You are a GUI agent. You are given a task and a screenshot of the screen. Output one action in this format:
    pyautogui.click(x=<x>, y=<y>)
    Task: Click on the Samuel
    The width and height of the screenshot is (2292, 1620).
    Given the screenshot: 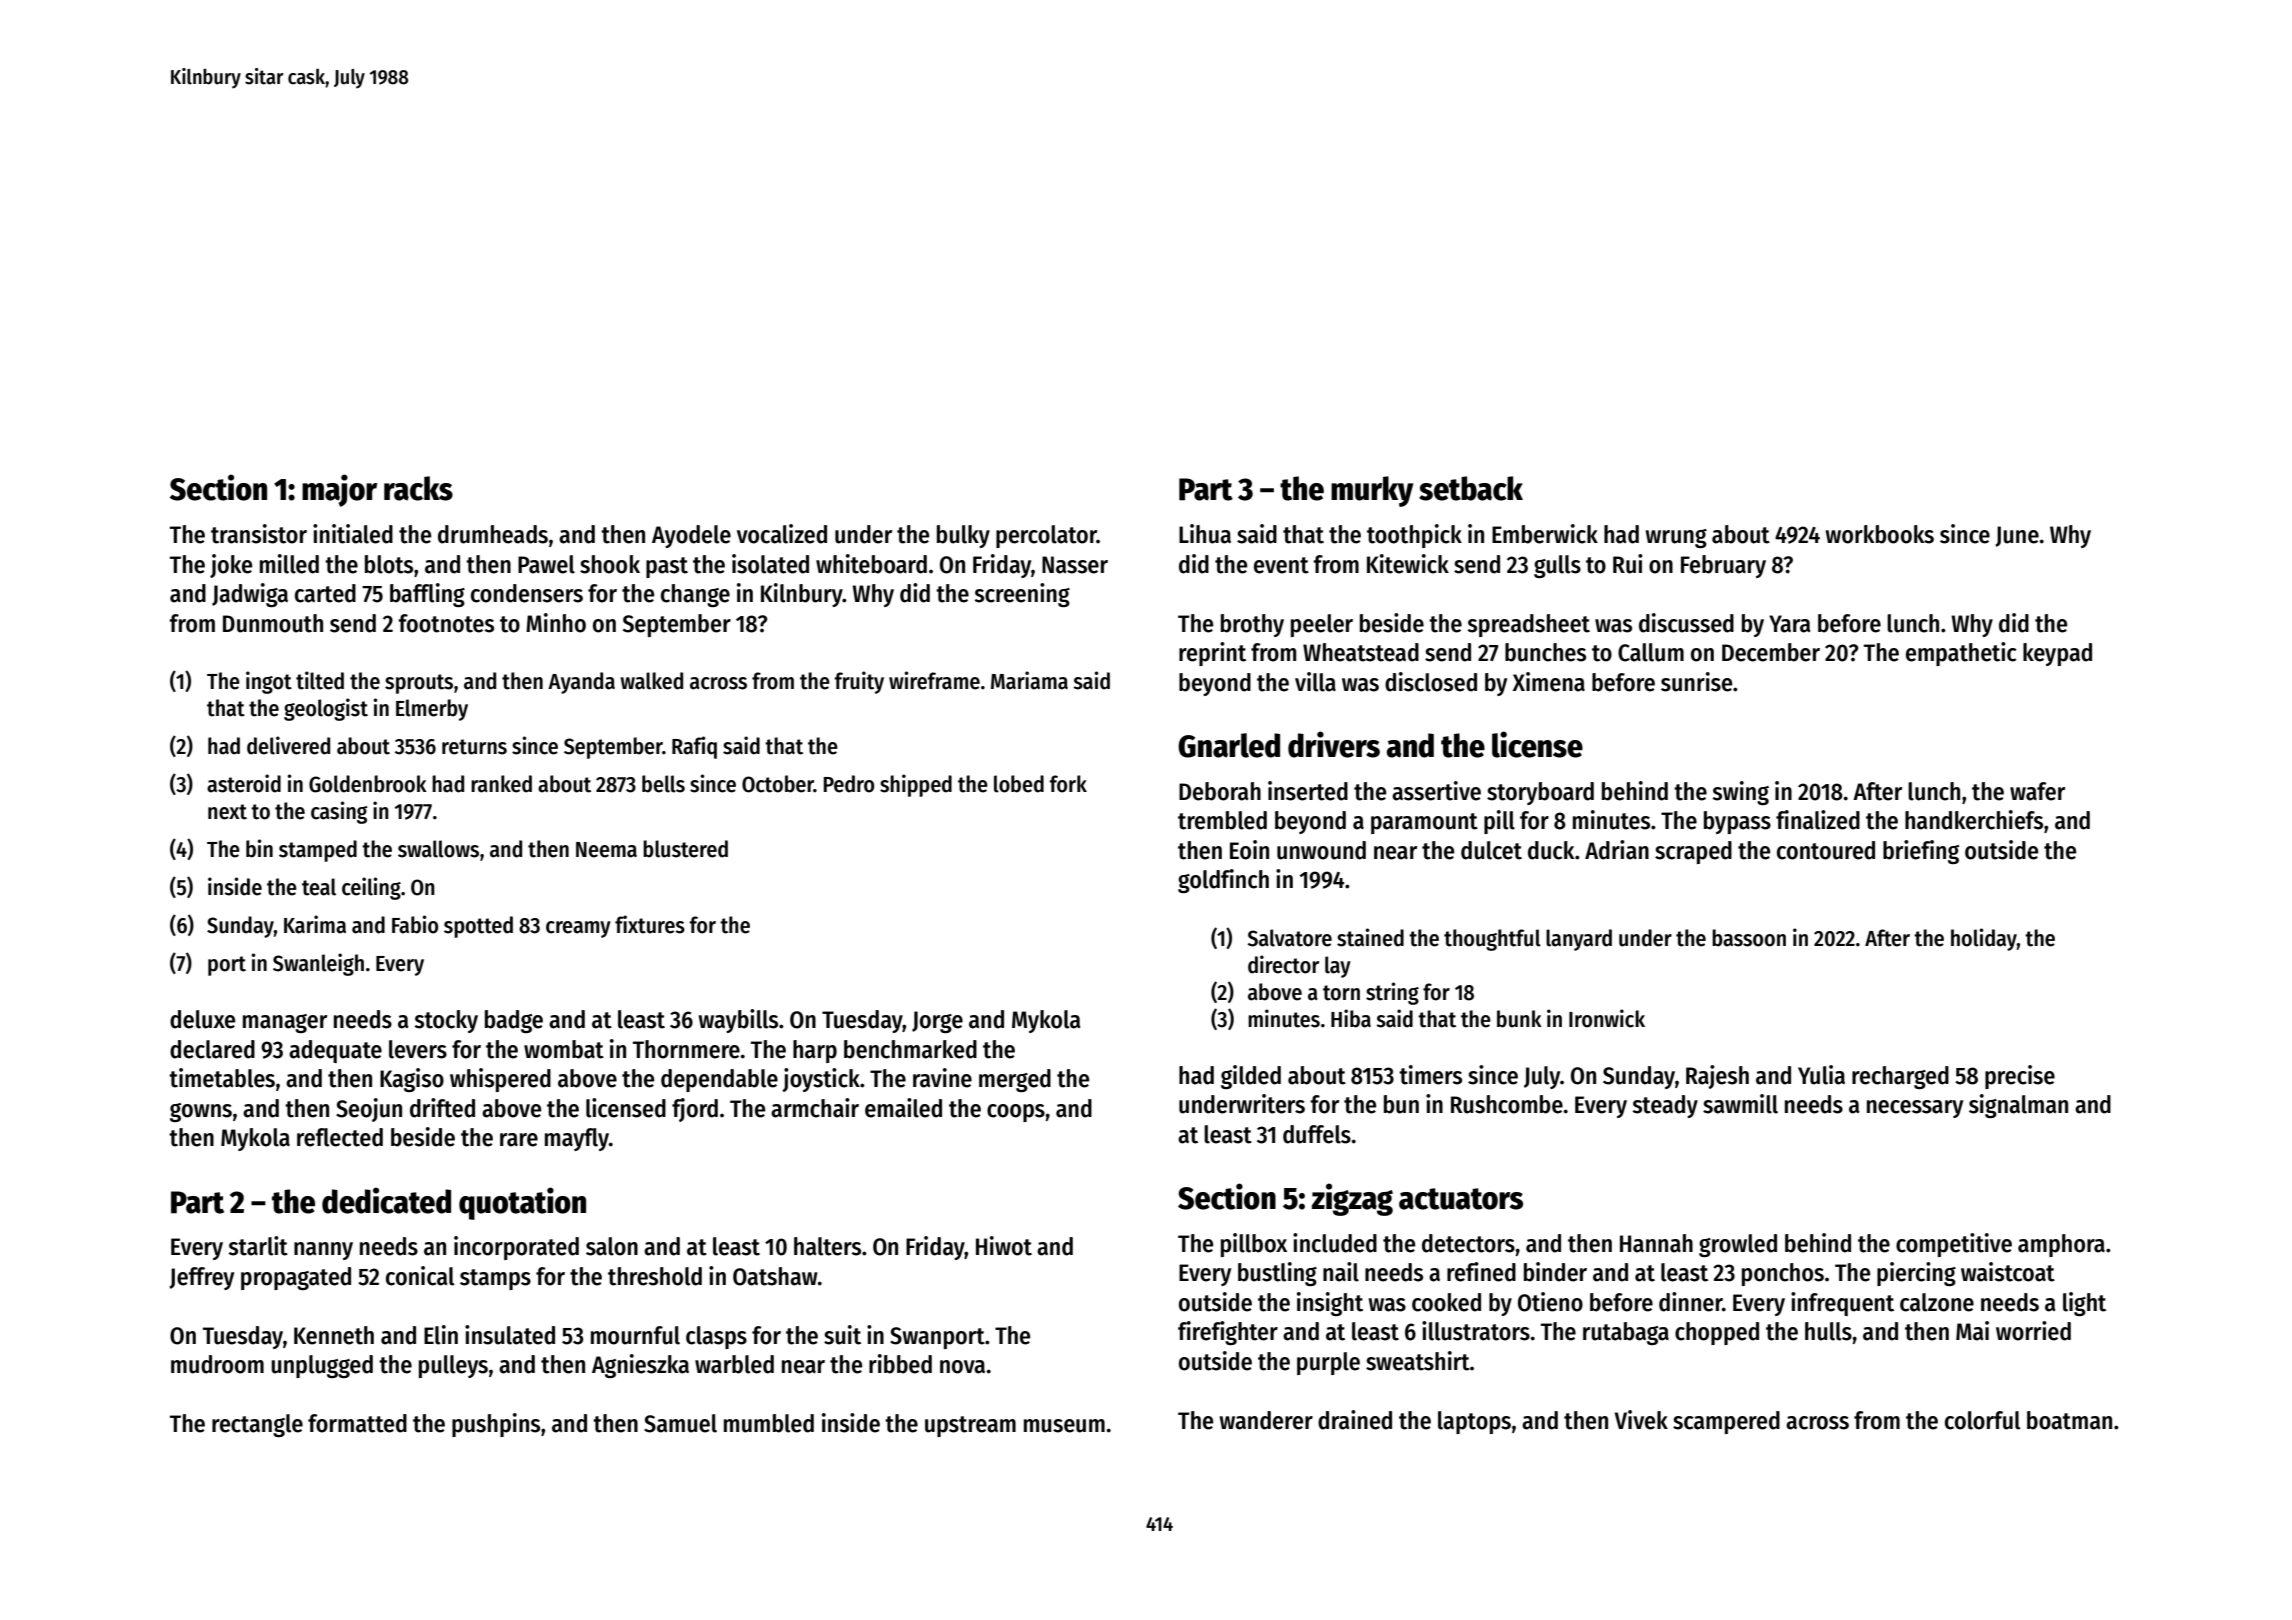 What is the action you would take?
    pyautogui.click(x=680, y=1423)
